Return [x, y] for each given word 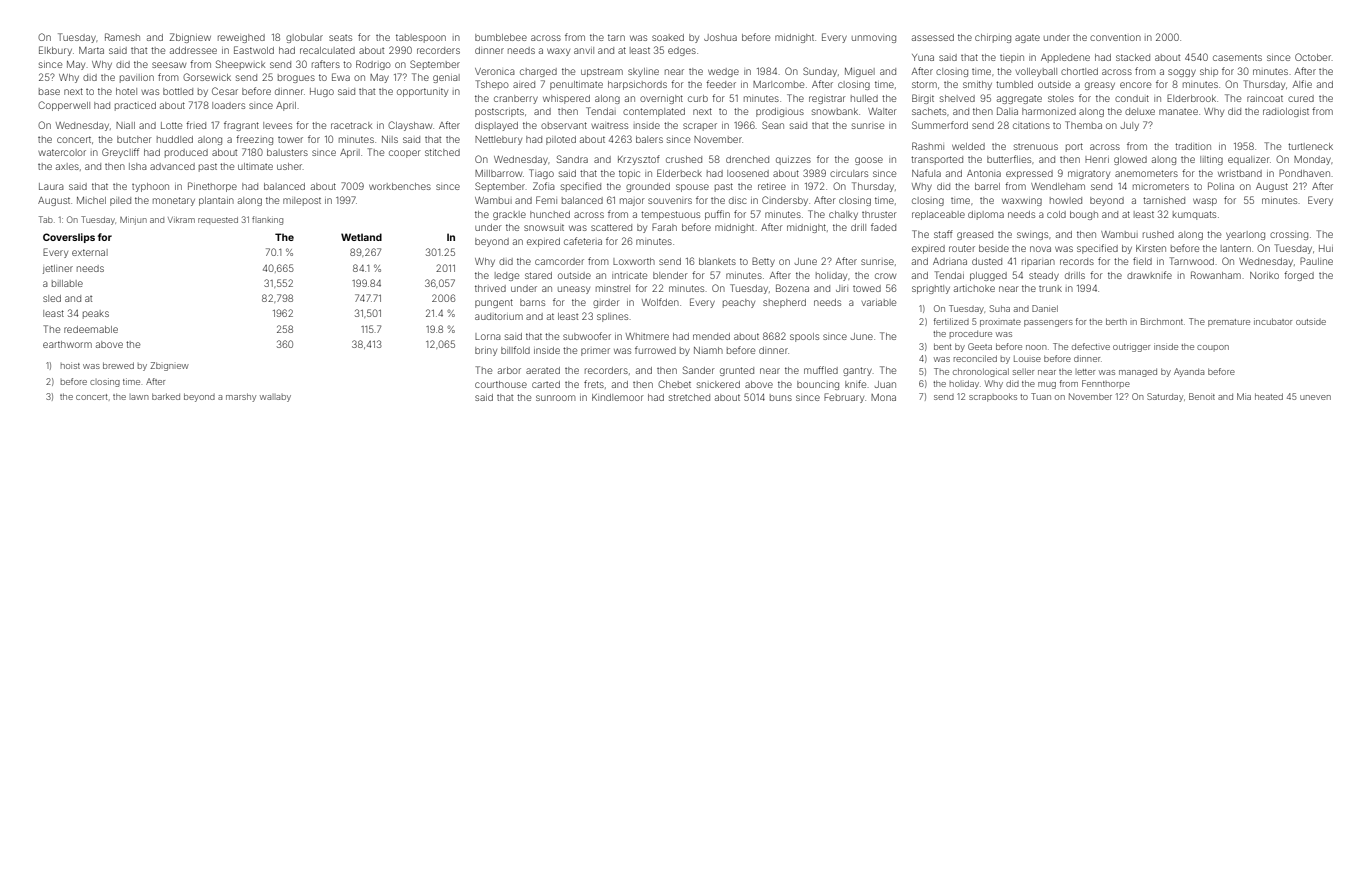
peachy [739, 303]
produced [186, 153]
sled [52, 298]
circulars [849, 173]
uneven [1315, 397]
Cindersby [785, 201]
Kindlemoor [618, 397]
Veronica [495, 71]
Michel [91, 200]
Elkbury [55, 51]
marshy [241, 397]
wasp [1205, 202]
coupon [1213, 347]
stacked [1133, 57]
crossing [1289, 236]
